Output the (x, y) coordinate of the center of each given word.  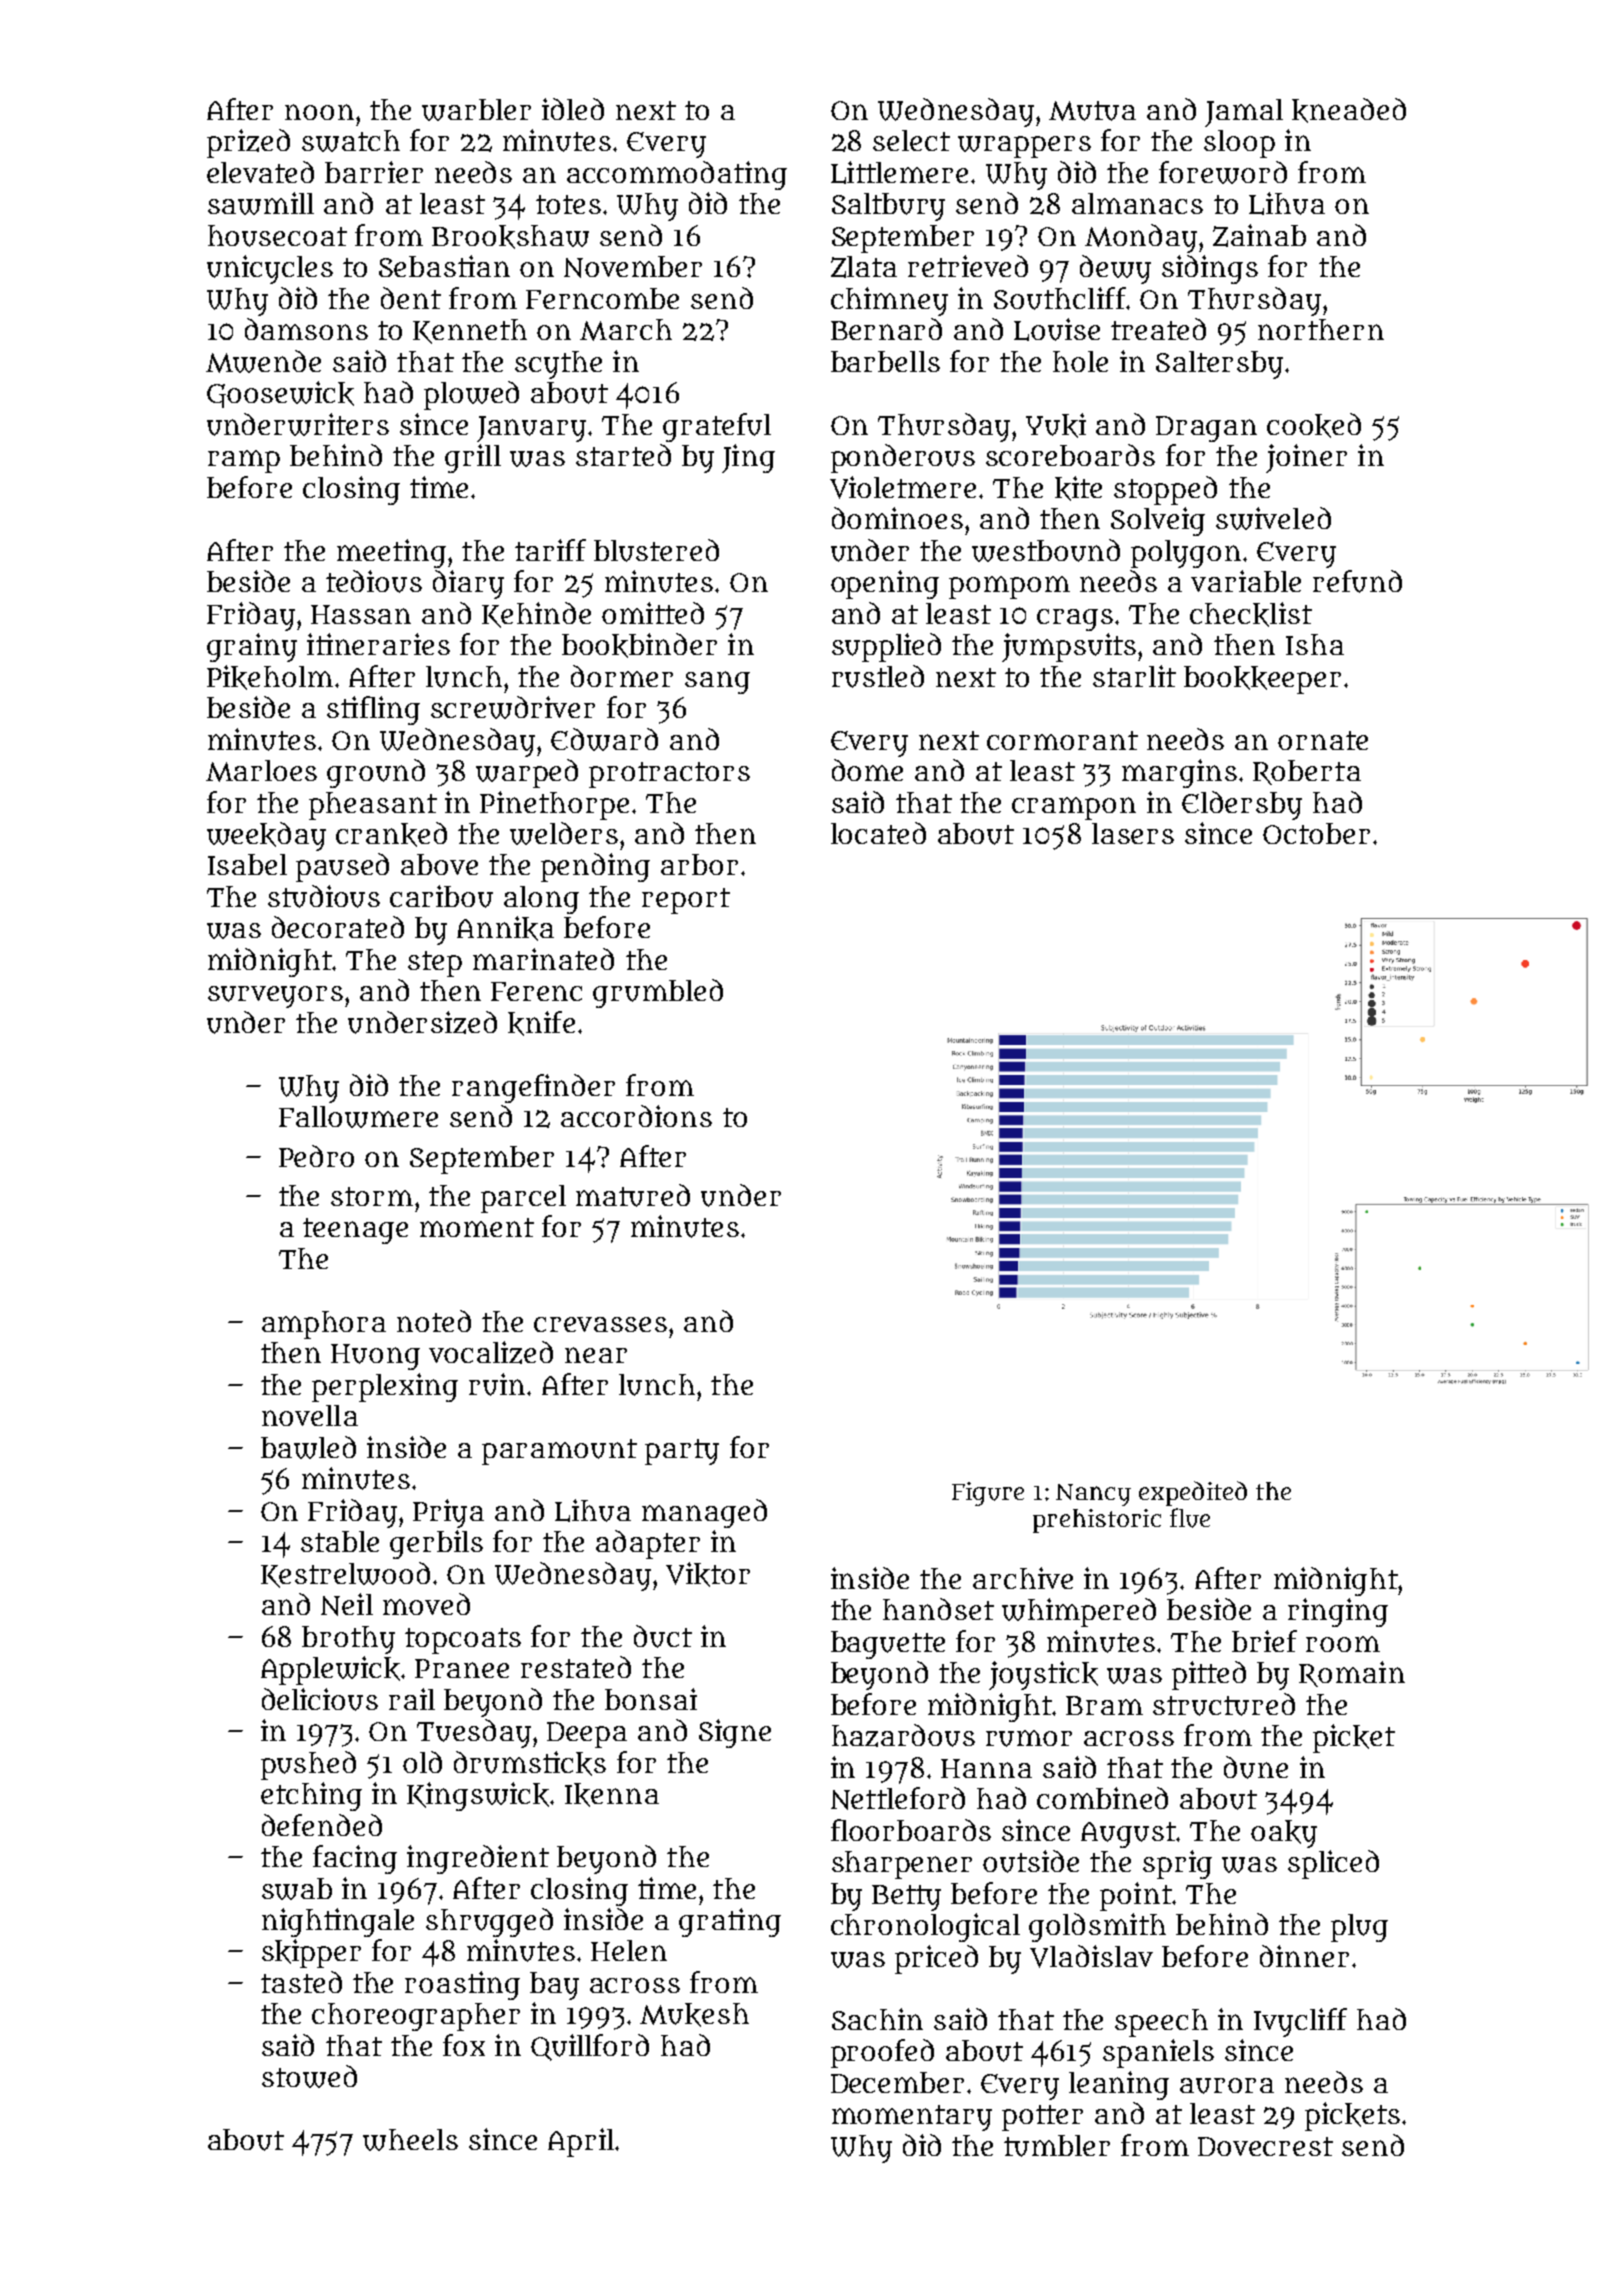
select (911, 140)
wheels (410, 2140)
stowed (309, 2076)
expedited (1193, 1493)
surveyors (275, 997)
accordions (636, 1116)
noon (319, 112)
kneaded (1349, 110)
